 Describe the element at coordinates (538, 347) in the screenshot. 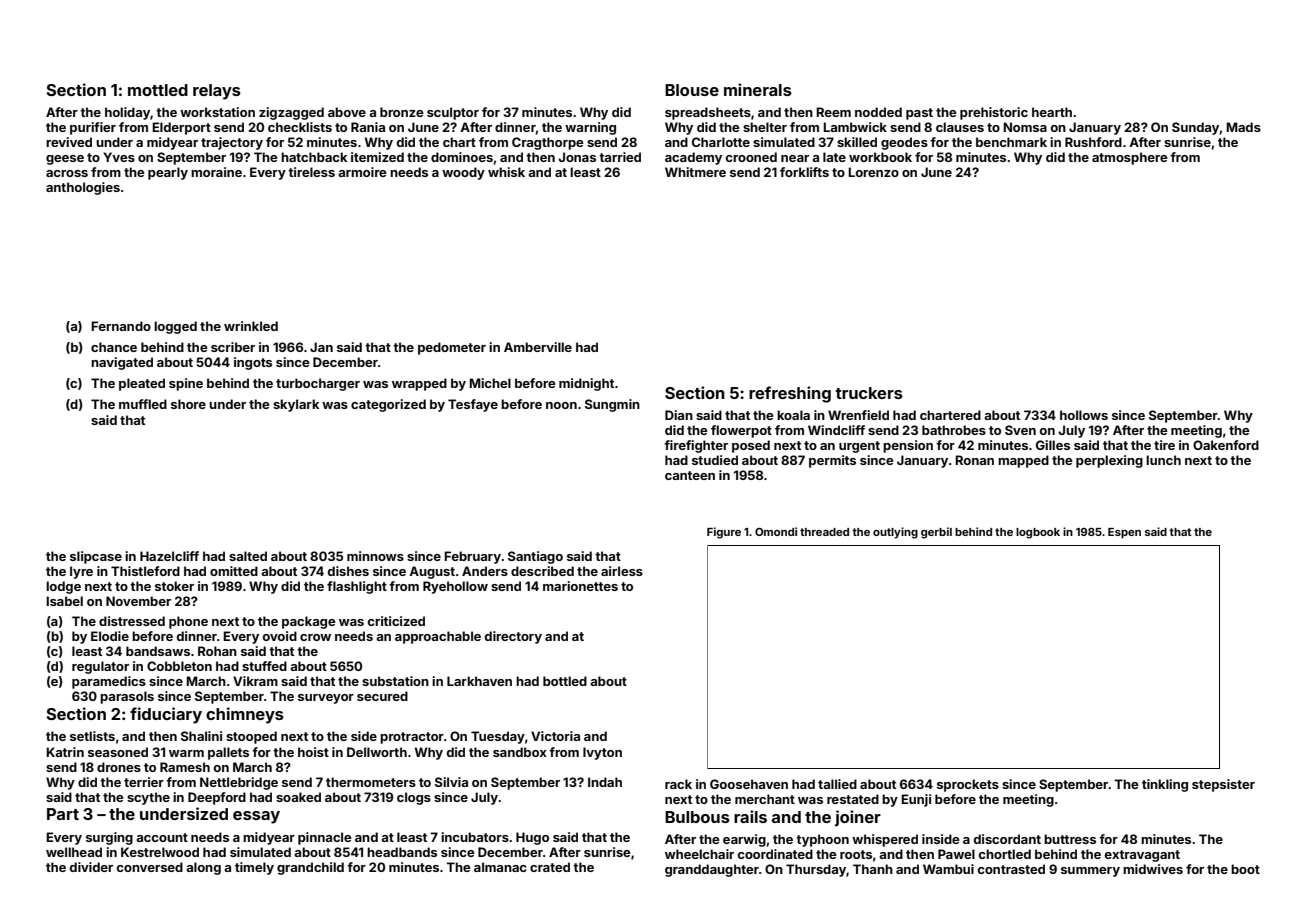

I see `Amberville` at that location.
